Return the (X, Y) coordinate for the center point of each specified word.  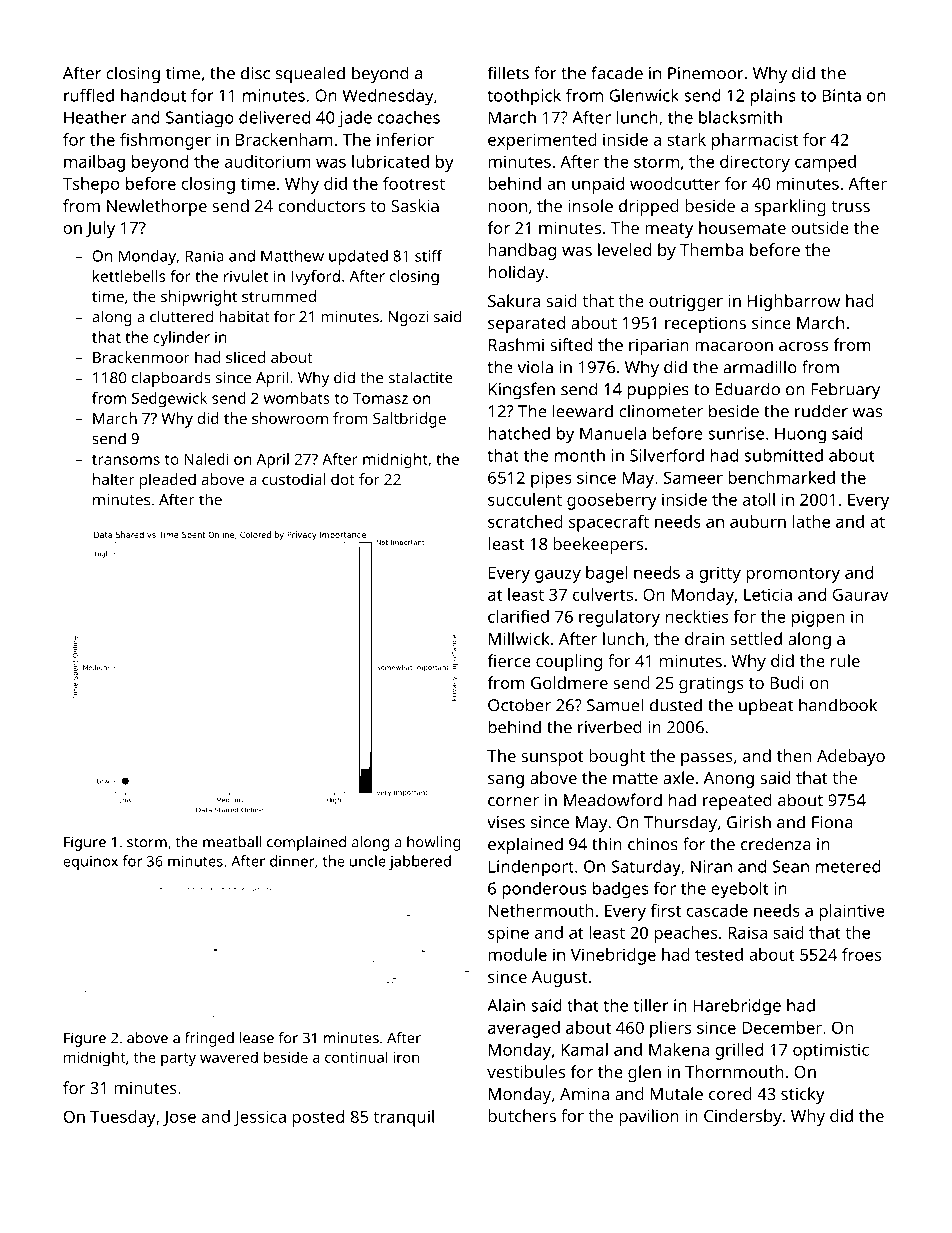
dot (343, 479)
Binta (841, 95)
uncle (368, 861)
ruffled (89, 95)
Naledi (206, 459)
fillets (508, 73)
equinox (90, 863)
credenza (776, 844)
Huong (800, 435)
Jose (179, 1118)
